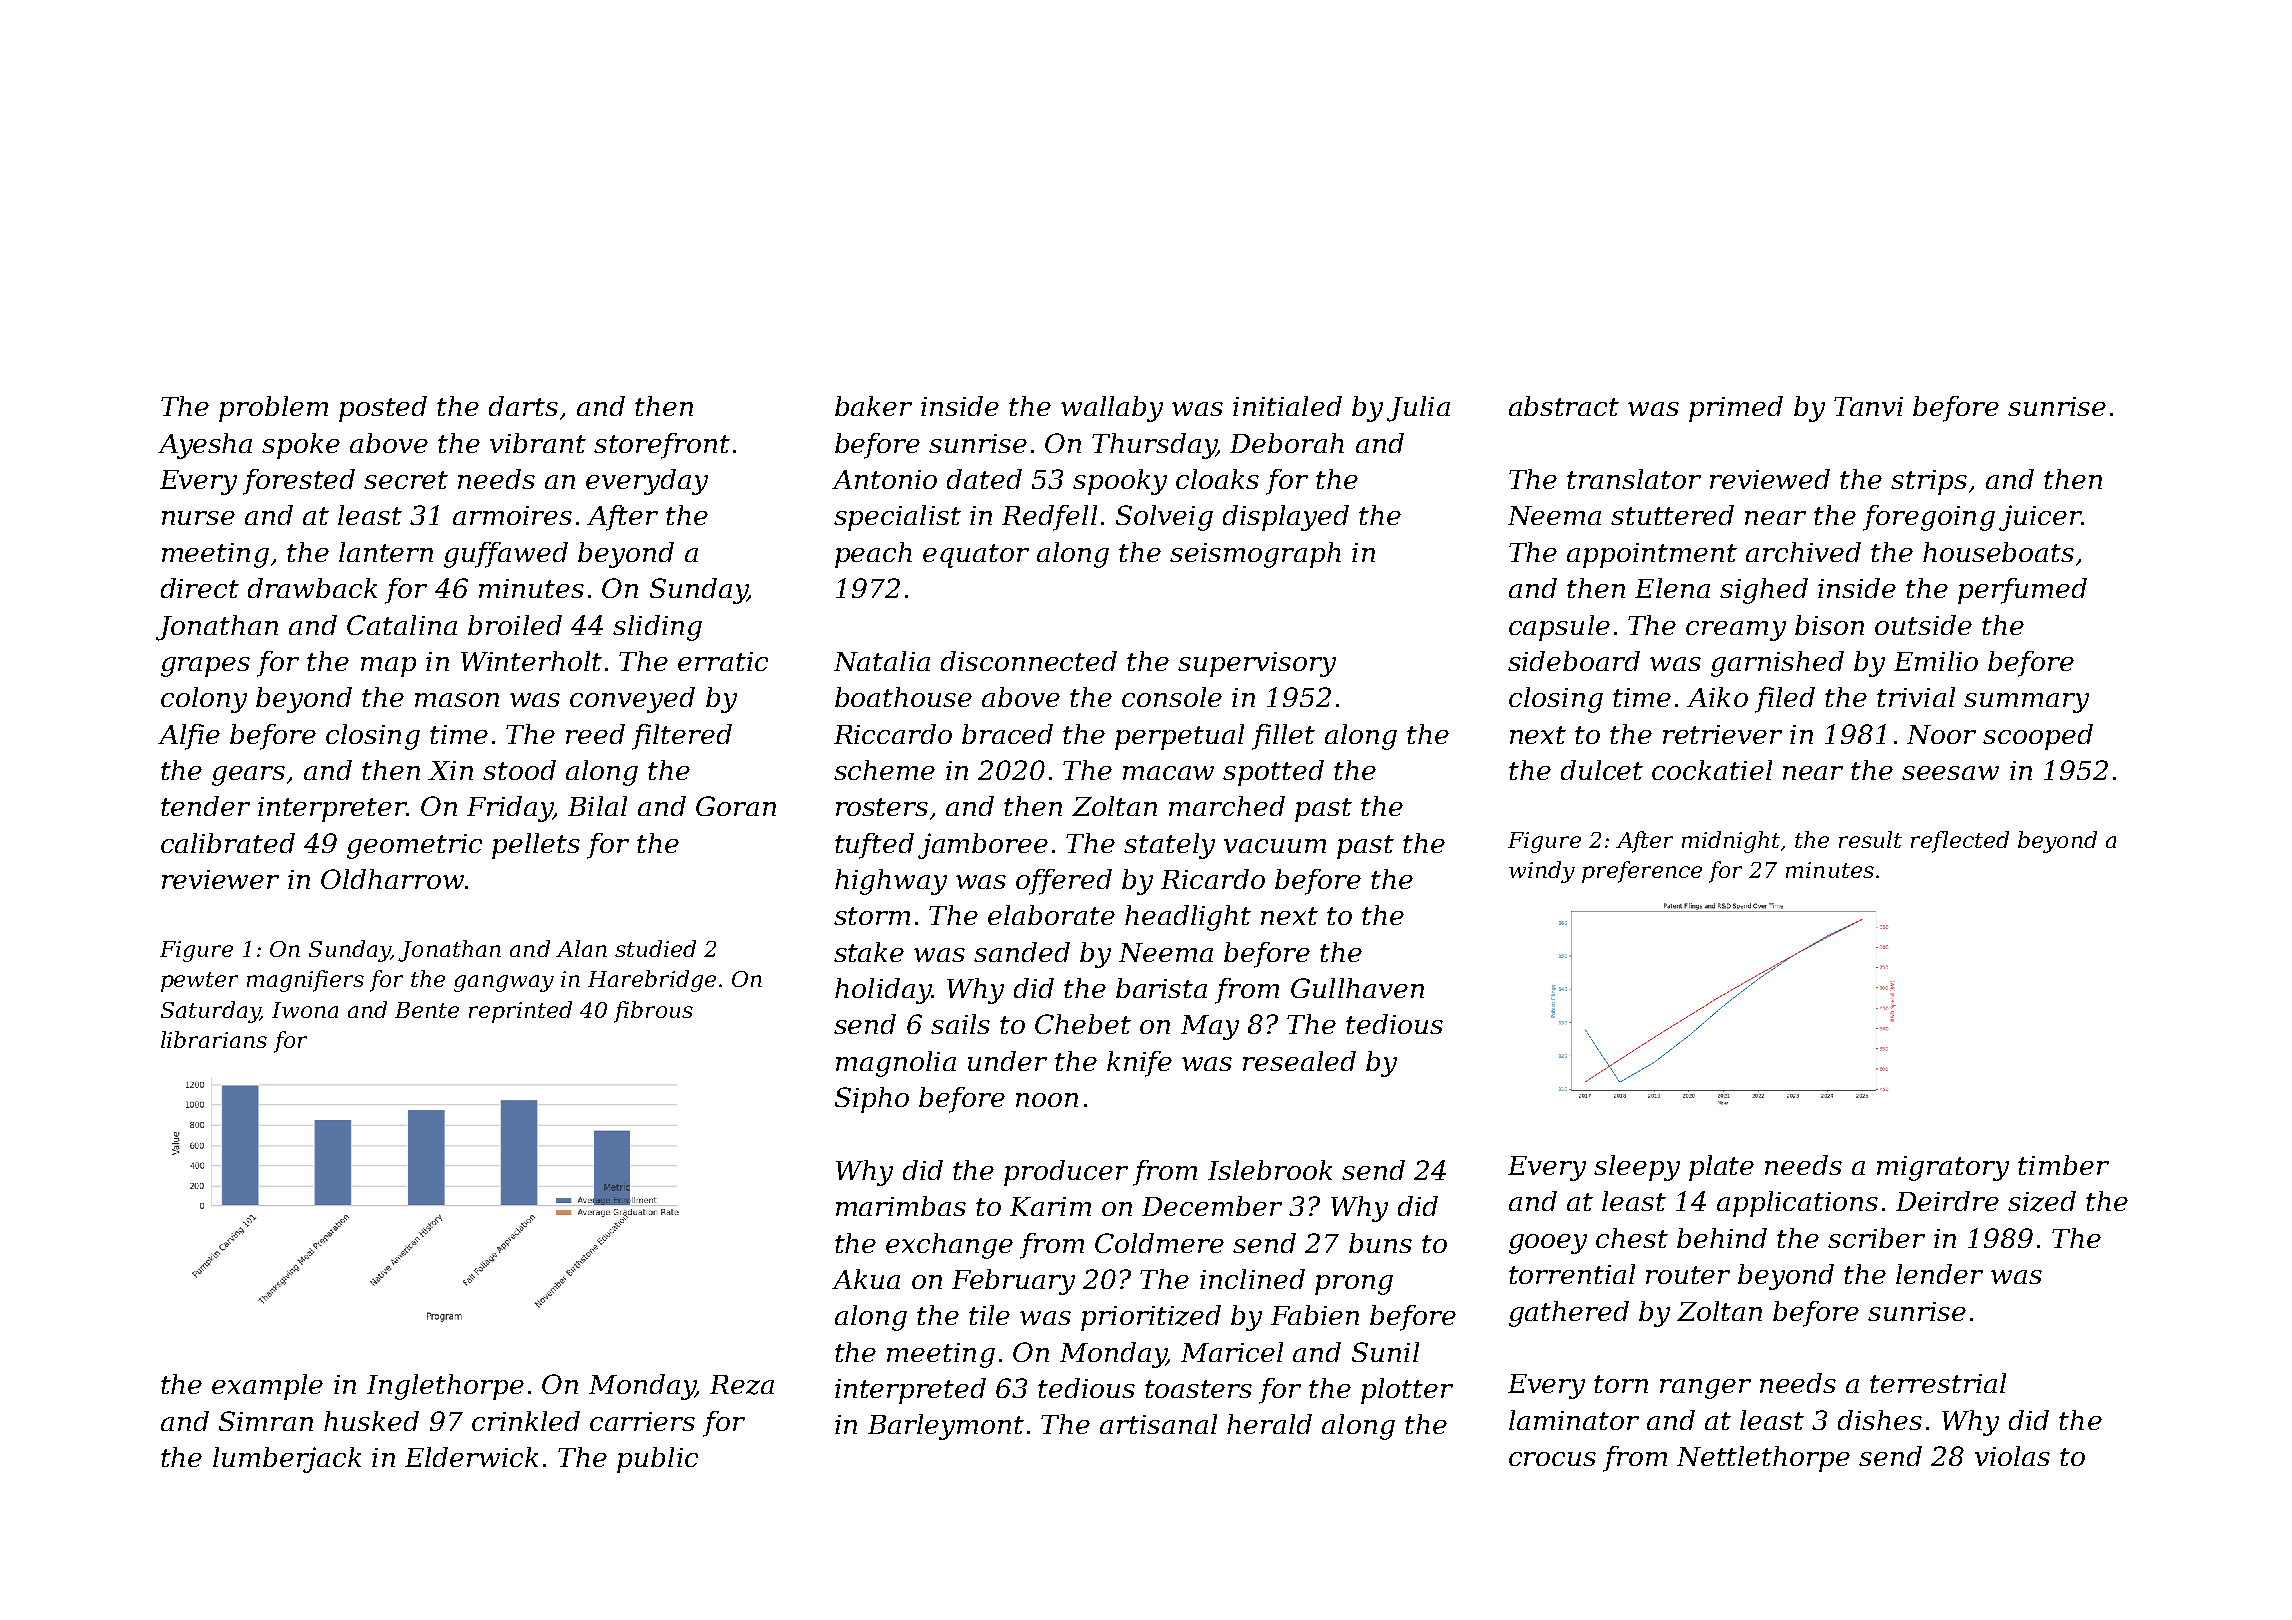 Image resolution: width=2292 pixels, height=1620 pixels. Describe the element at coordinates (652, 981) in the screenshot. I see `Harebridge` at that location.
